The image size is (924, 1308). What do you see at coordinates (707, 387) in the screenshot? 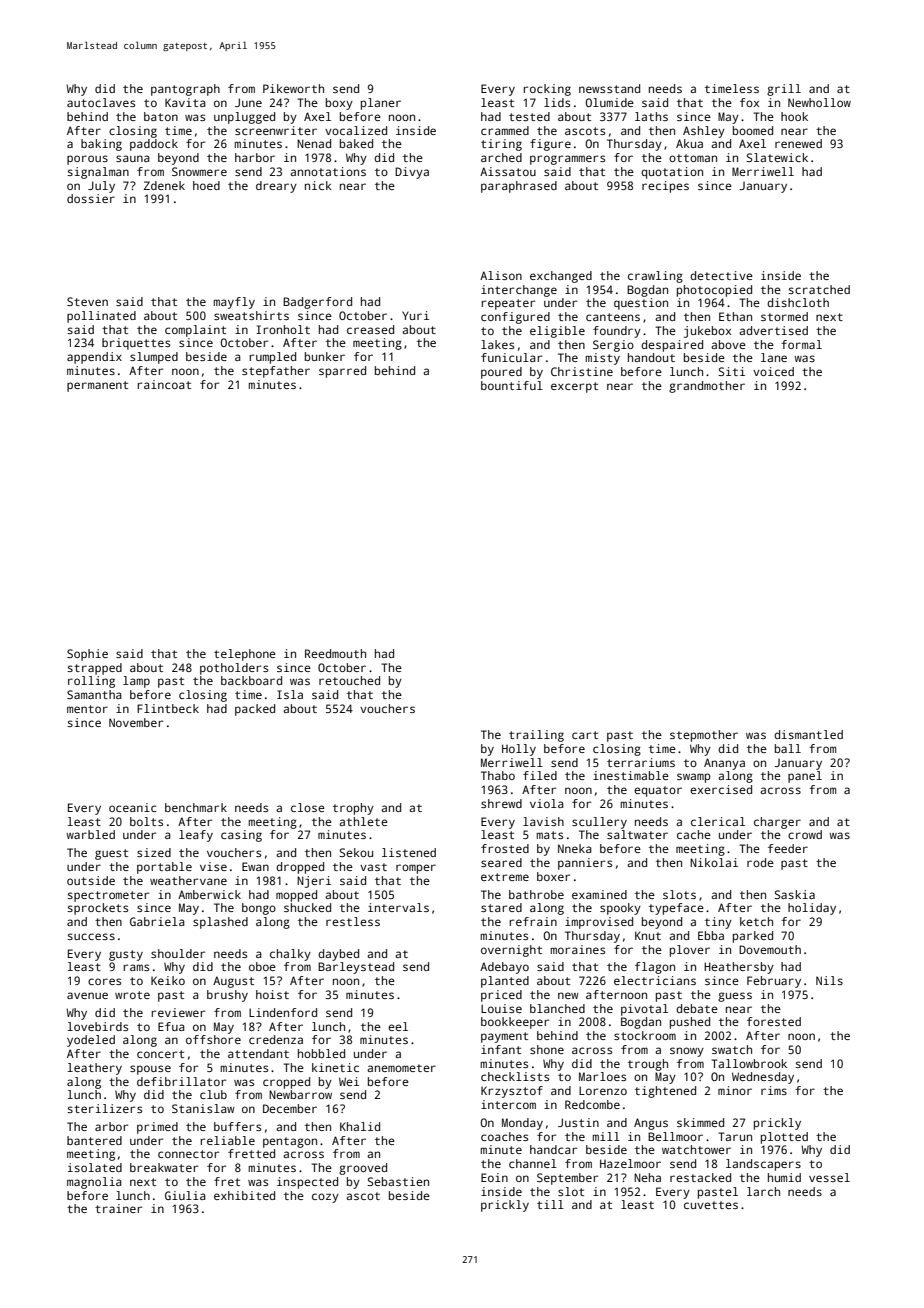
I see `grandmother` at bounding box center [707, 387].
